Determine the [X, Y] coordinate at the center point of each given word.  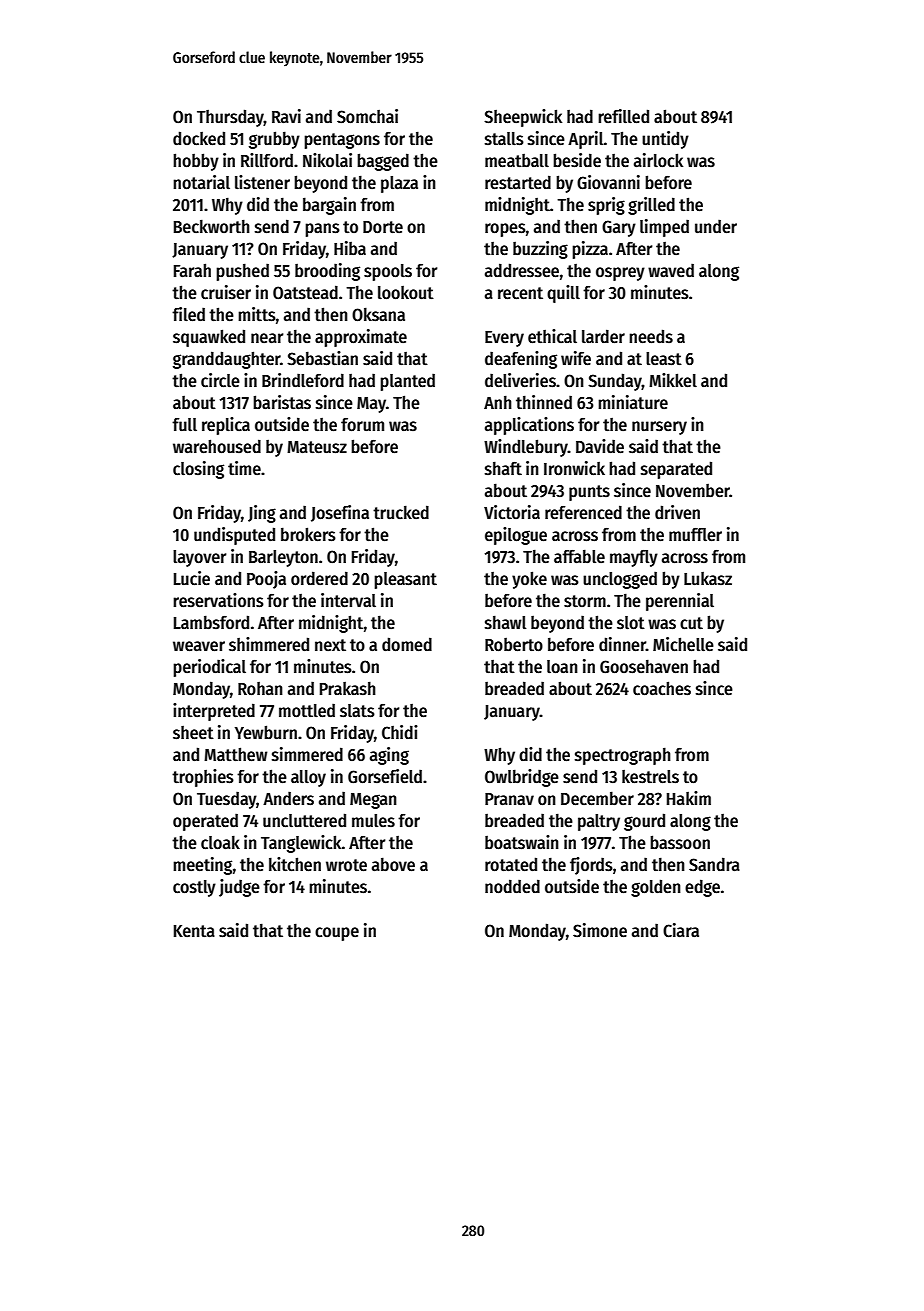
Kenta [194, 931]
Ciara [681, 930]
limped [664, 228]
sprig [606, 206]
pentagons [342, 141]
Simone [600, 930]
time [244, 468]
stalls [504, 139]
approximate [361, 338]
